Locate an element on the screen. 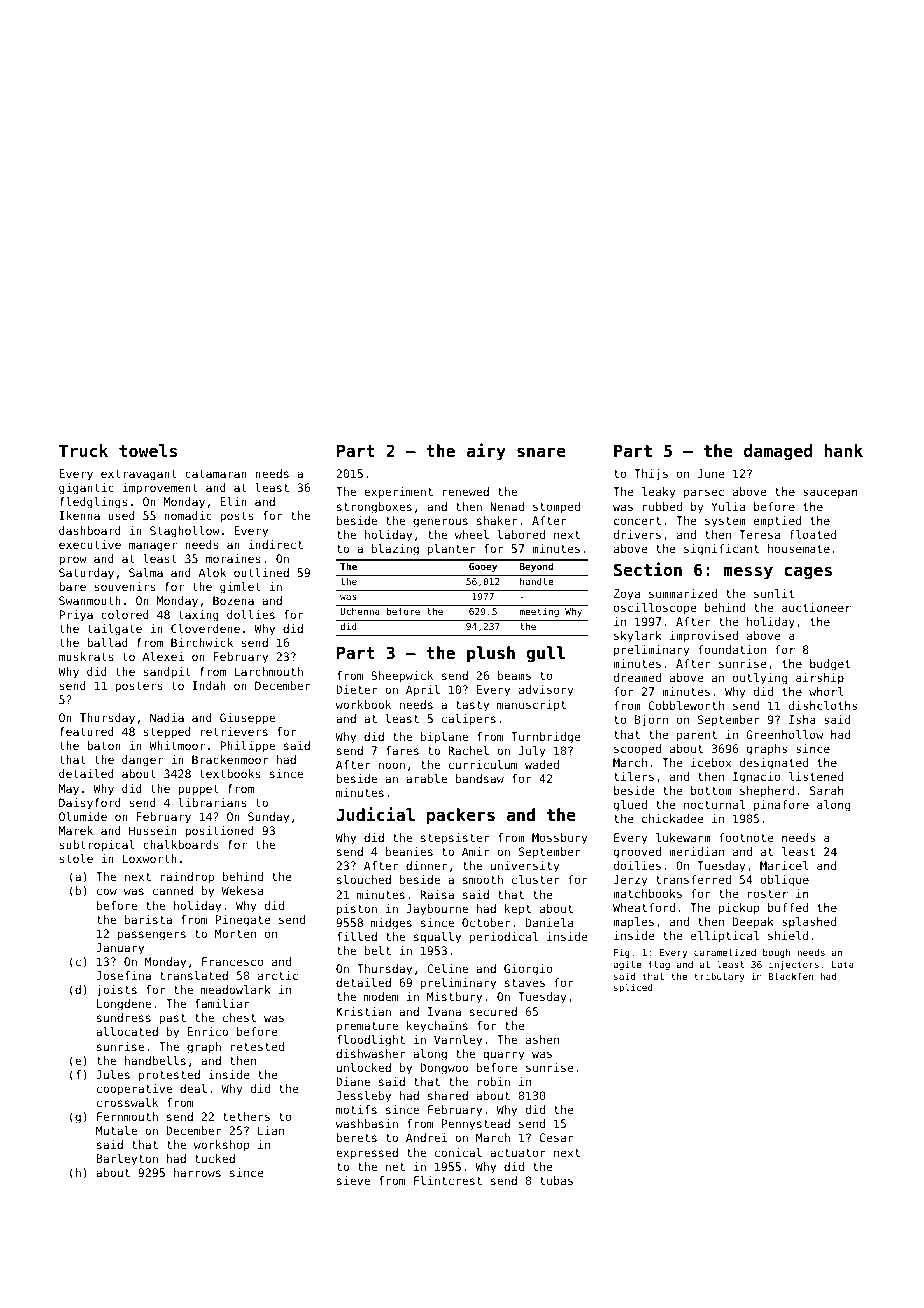 This screenshot has height=1308, width=924. bottom is located at coordinates (711, 790).
